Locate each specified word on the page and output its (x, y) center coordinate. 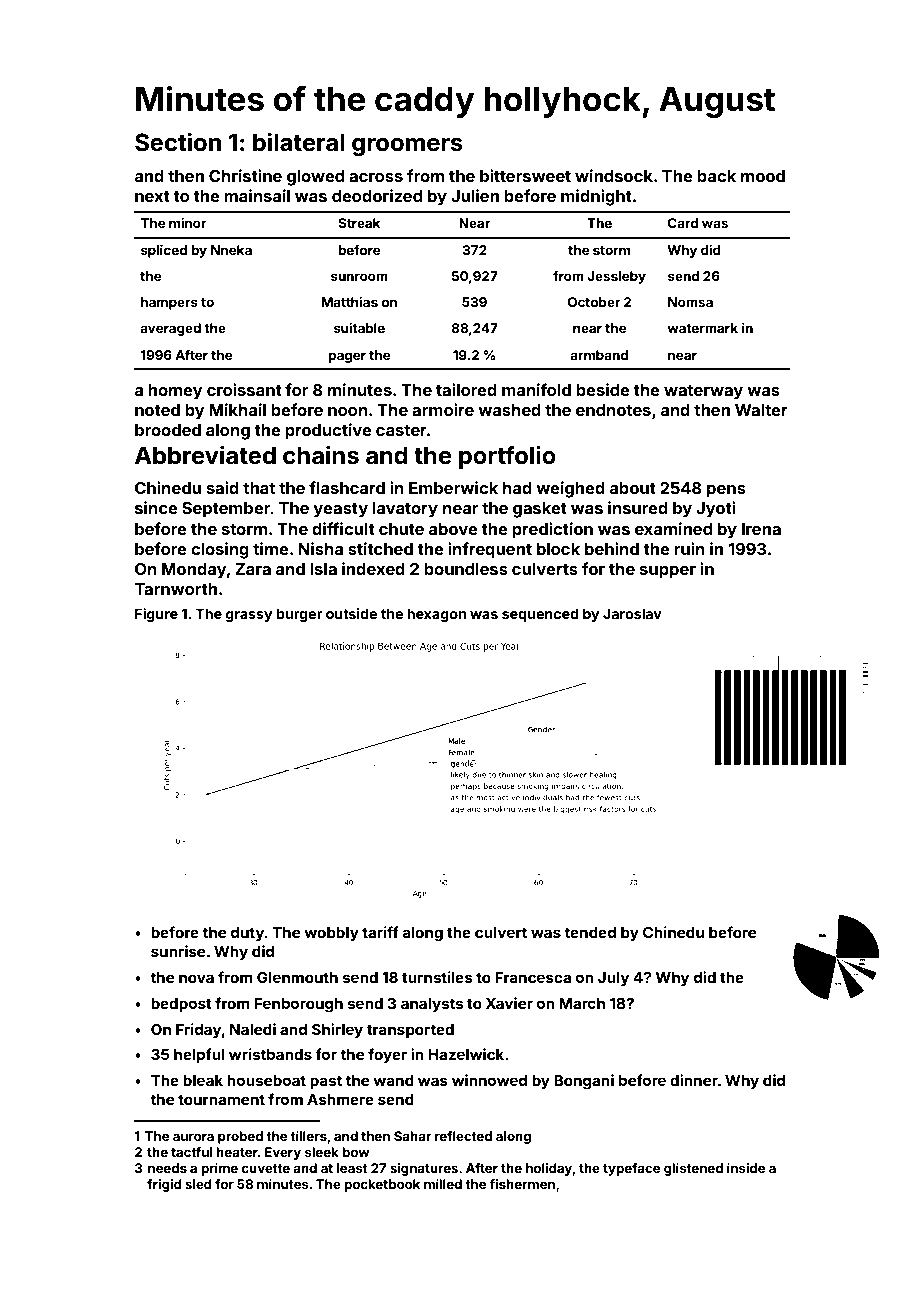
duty (247, 934)
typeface (631, 1169)
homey (175, 392)
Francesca (533, 977)
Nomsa (690, 302)
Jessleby (616, 277)
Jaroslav (632, 613)
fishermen (522, 1184)
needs (167, 1168)
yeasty (340, 510)
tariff (380, 932)
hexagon (436, 615)
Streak (359, 223)
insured (638, 507)
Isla (323, 569)
